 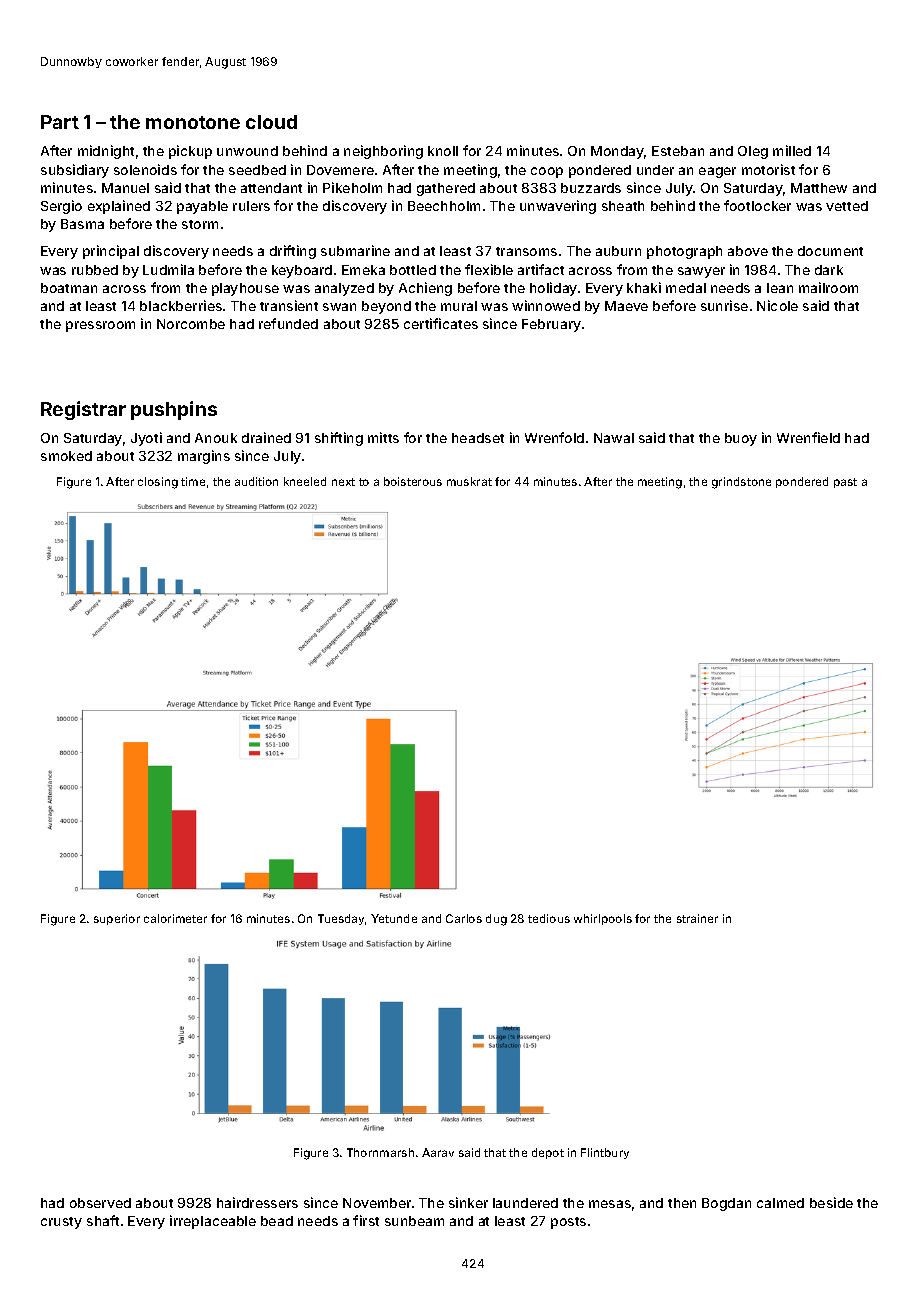 What do you see at coordinates (792, 150) in the screenshot?
I see `milled` at bounding box center [792, 150].
